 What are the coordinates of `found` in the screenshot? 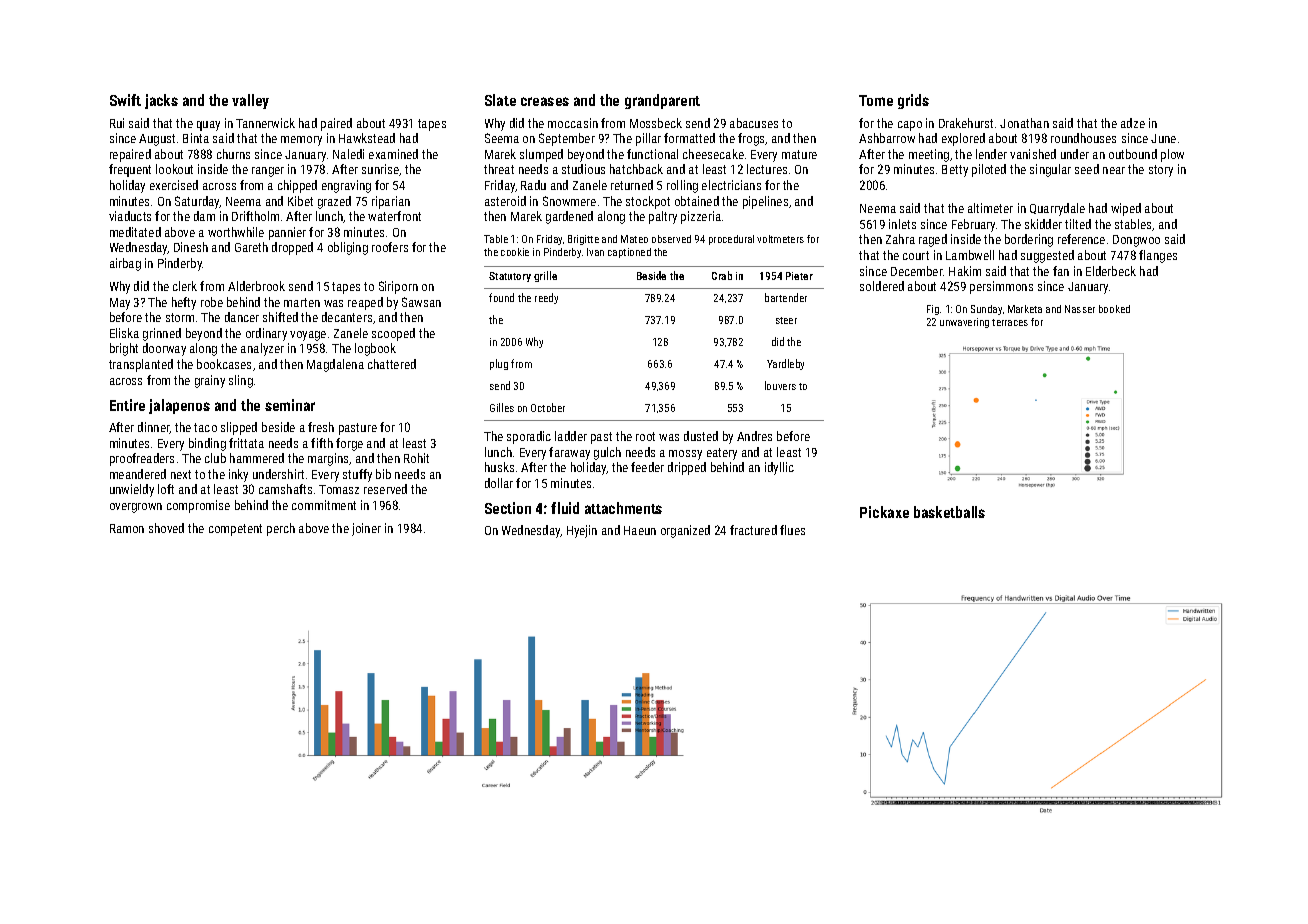 It's located at (501, 297).
